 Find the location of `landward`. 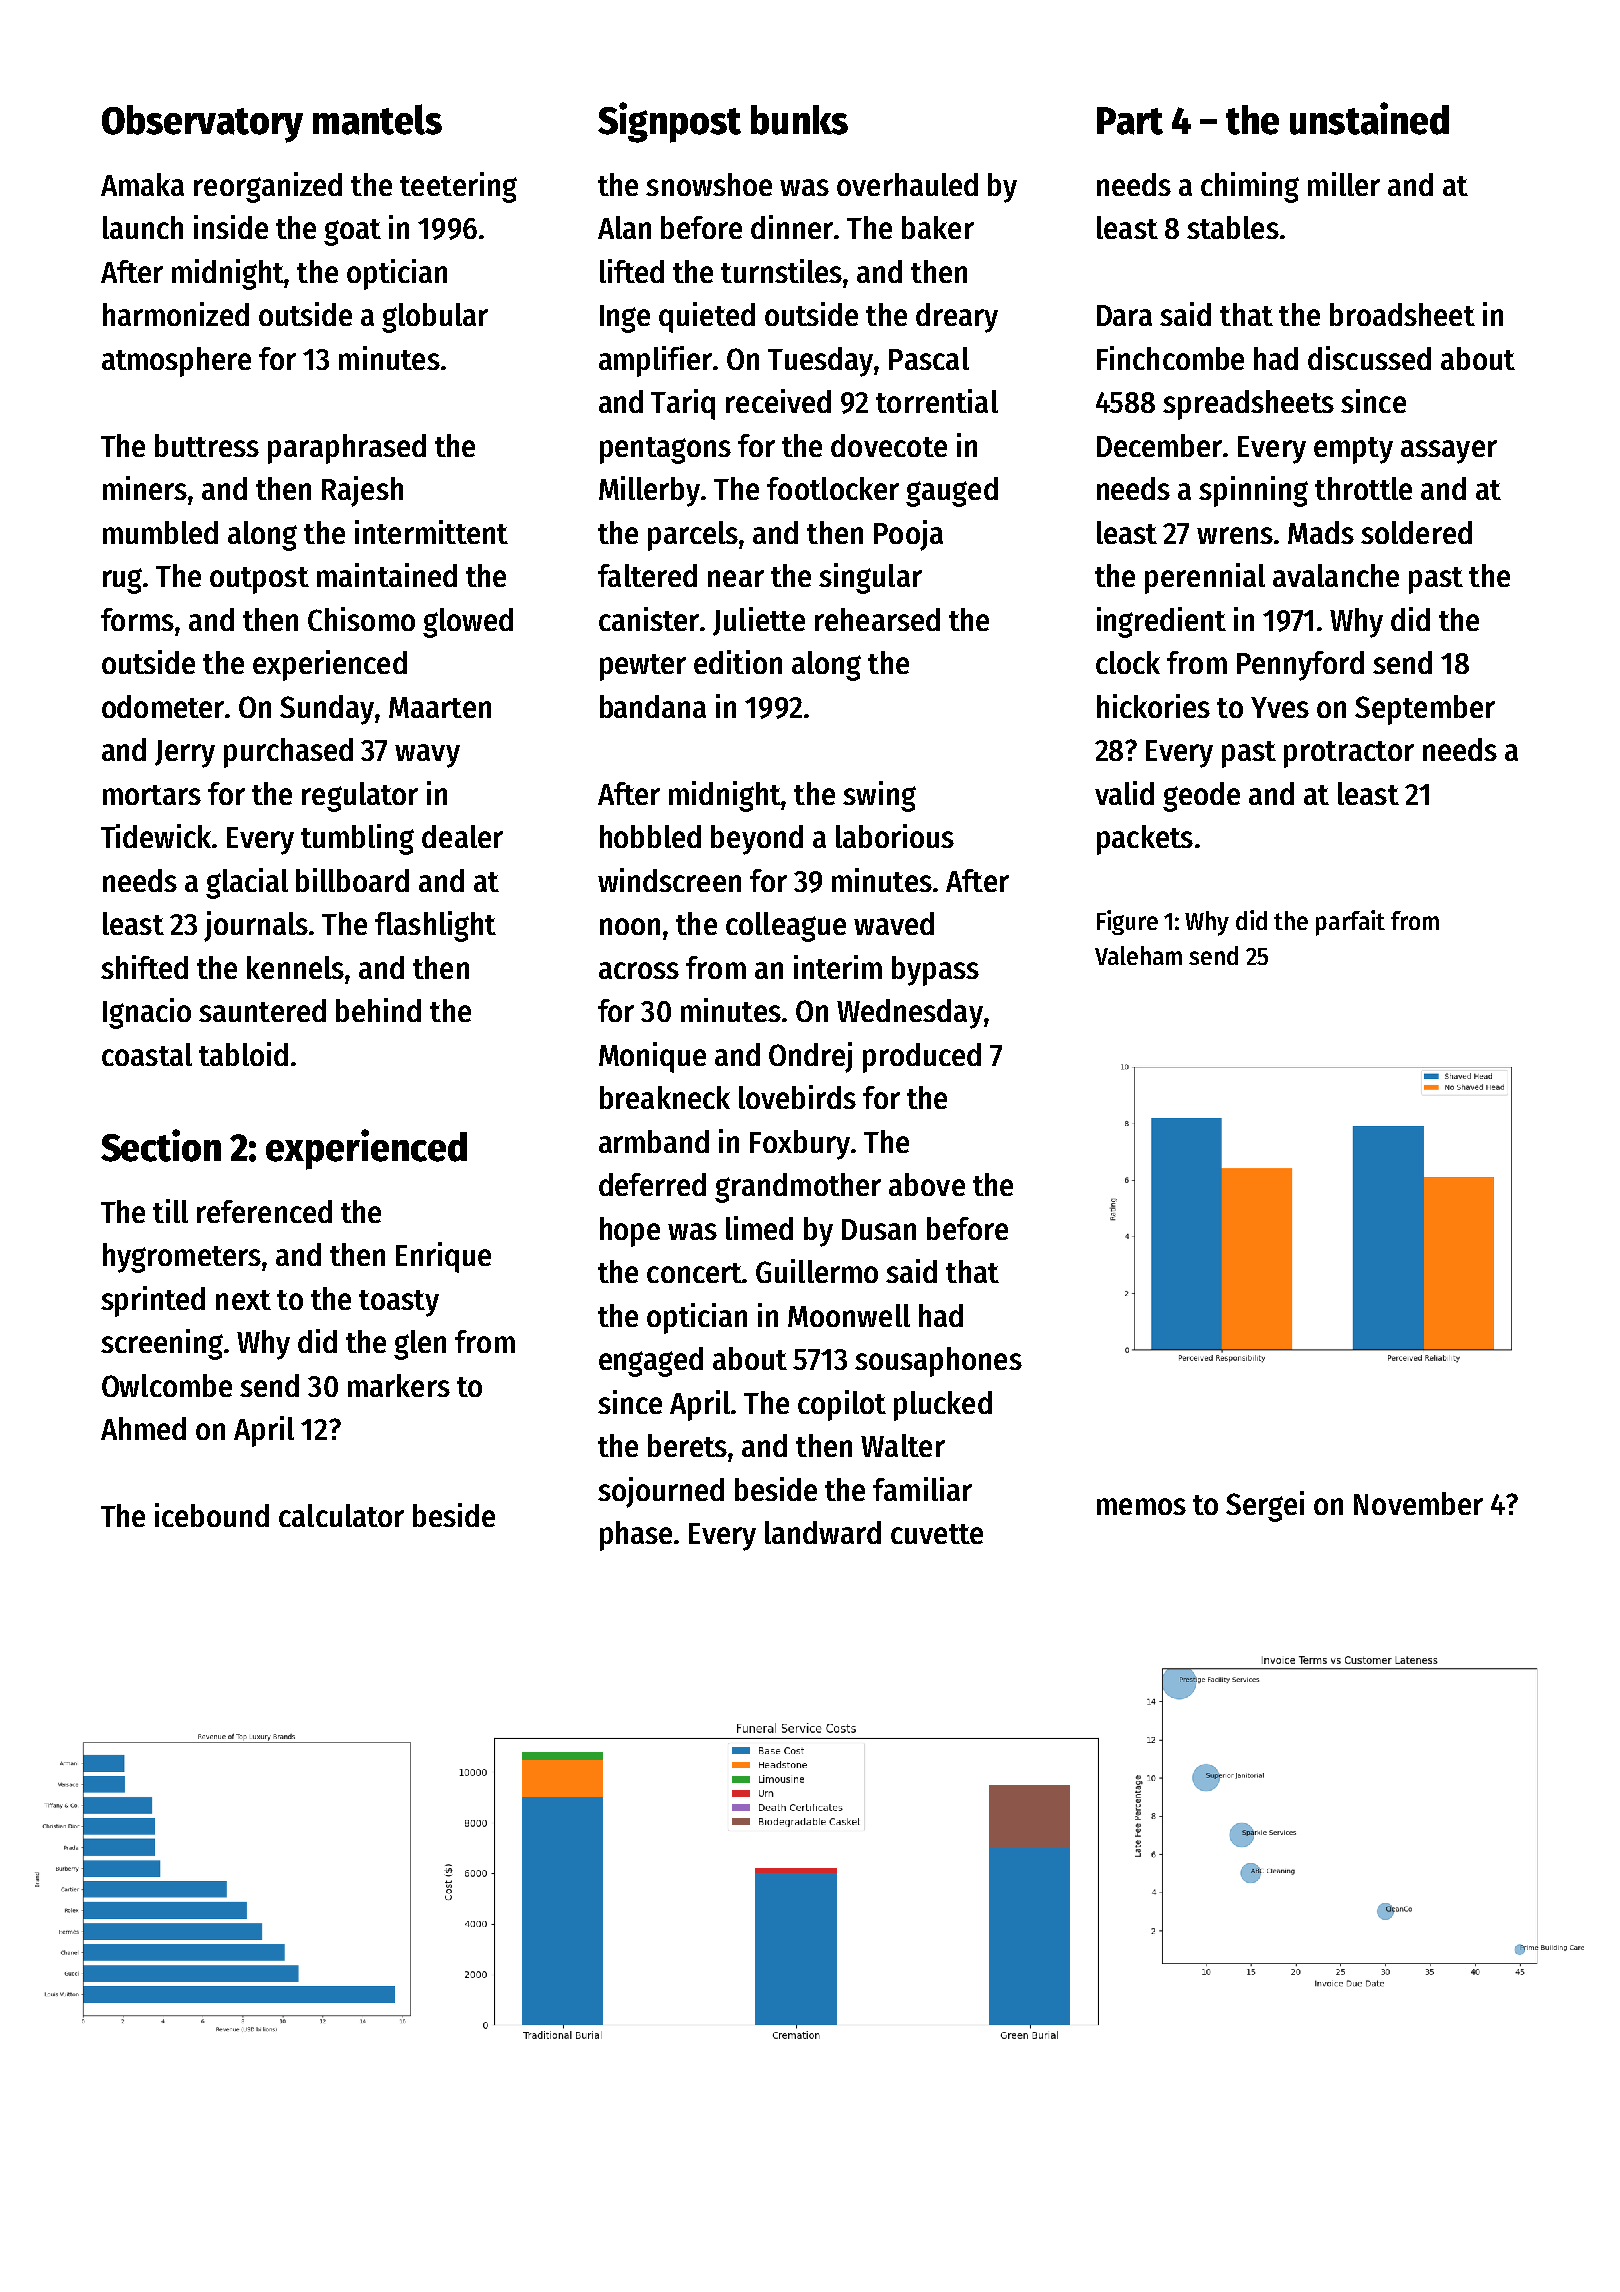

landward is located at coordinates (823, 1532).
